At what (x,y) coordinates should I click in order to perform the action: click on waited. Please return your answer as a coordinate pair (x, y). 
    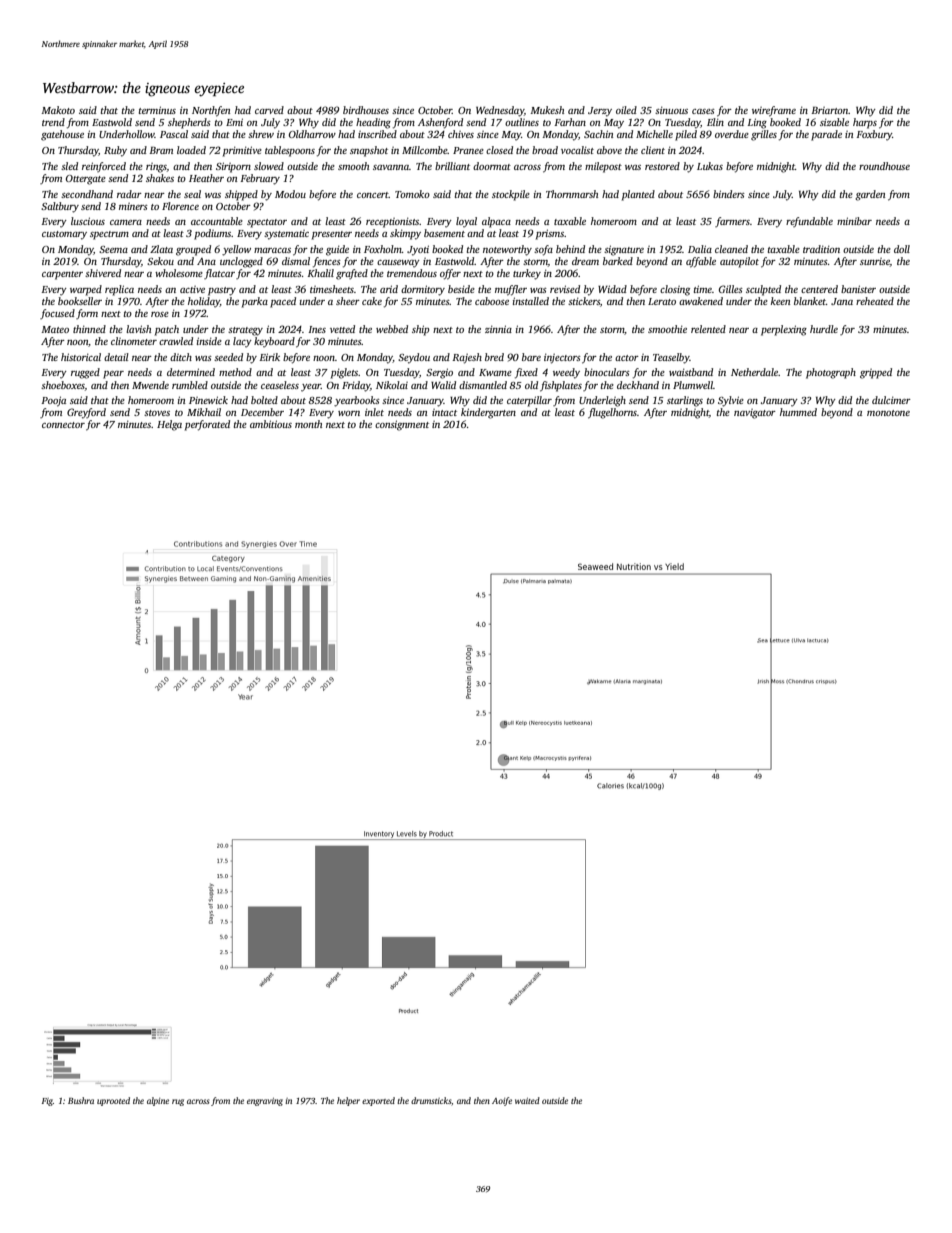
    Looking at the image, I should click on (527, 1100).
